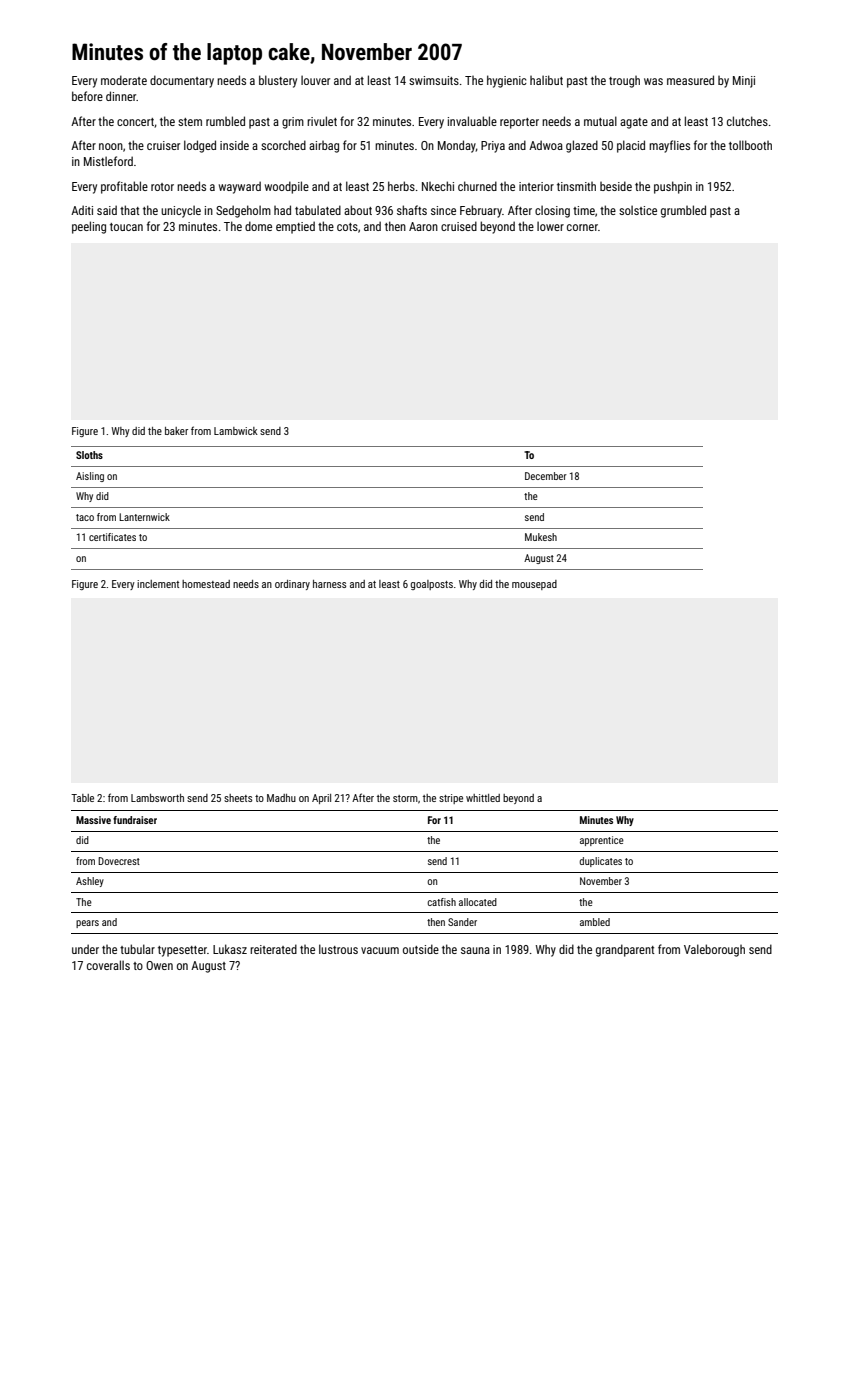 Image resolution: width=849 pixels, height=1400 pixels. Describe the element at coordinates (90, 882) in the page. I see `Ashley` at that location.
